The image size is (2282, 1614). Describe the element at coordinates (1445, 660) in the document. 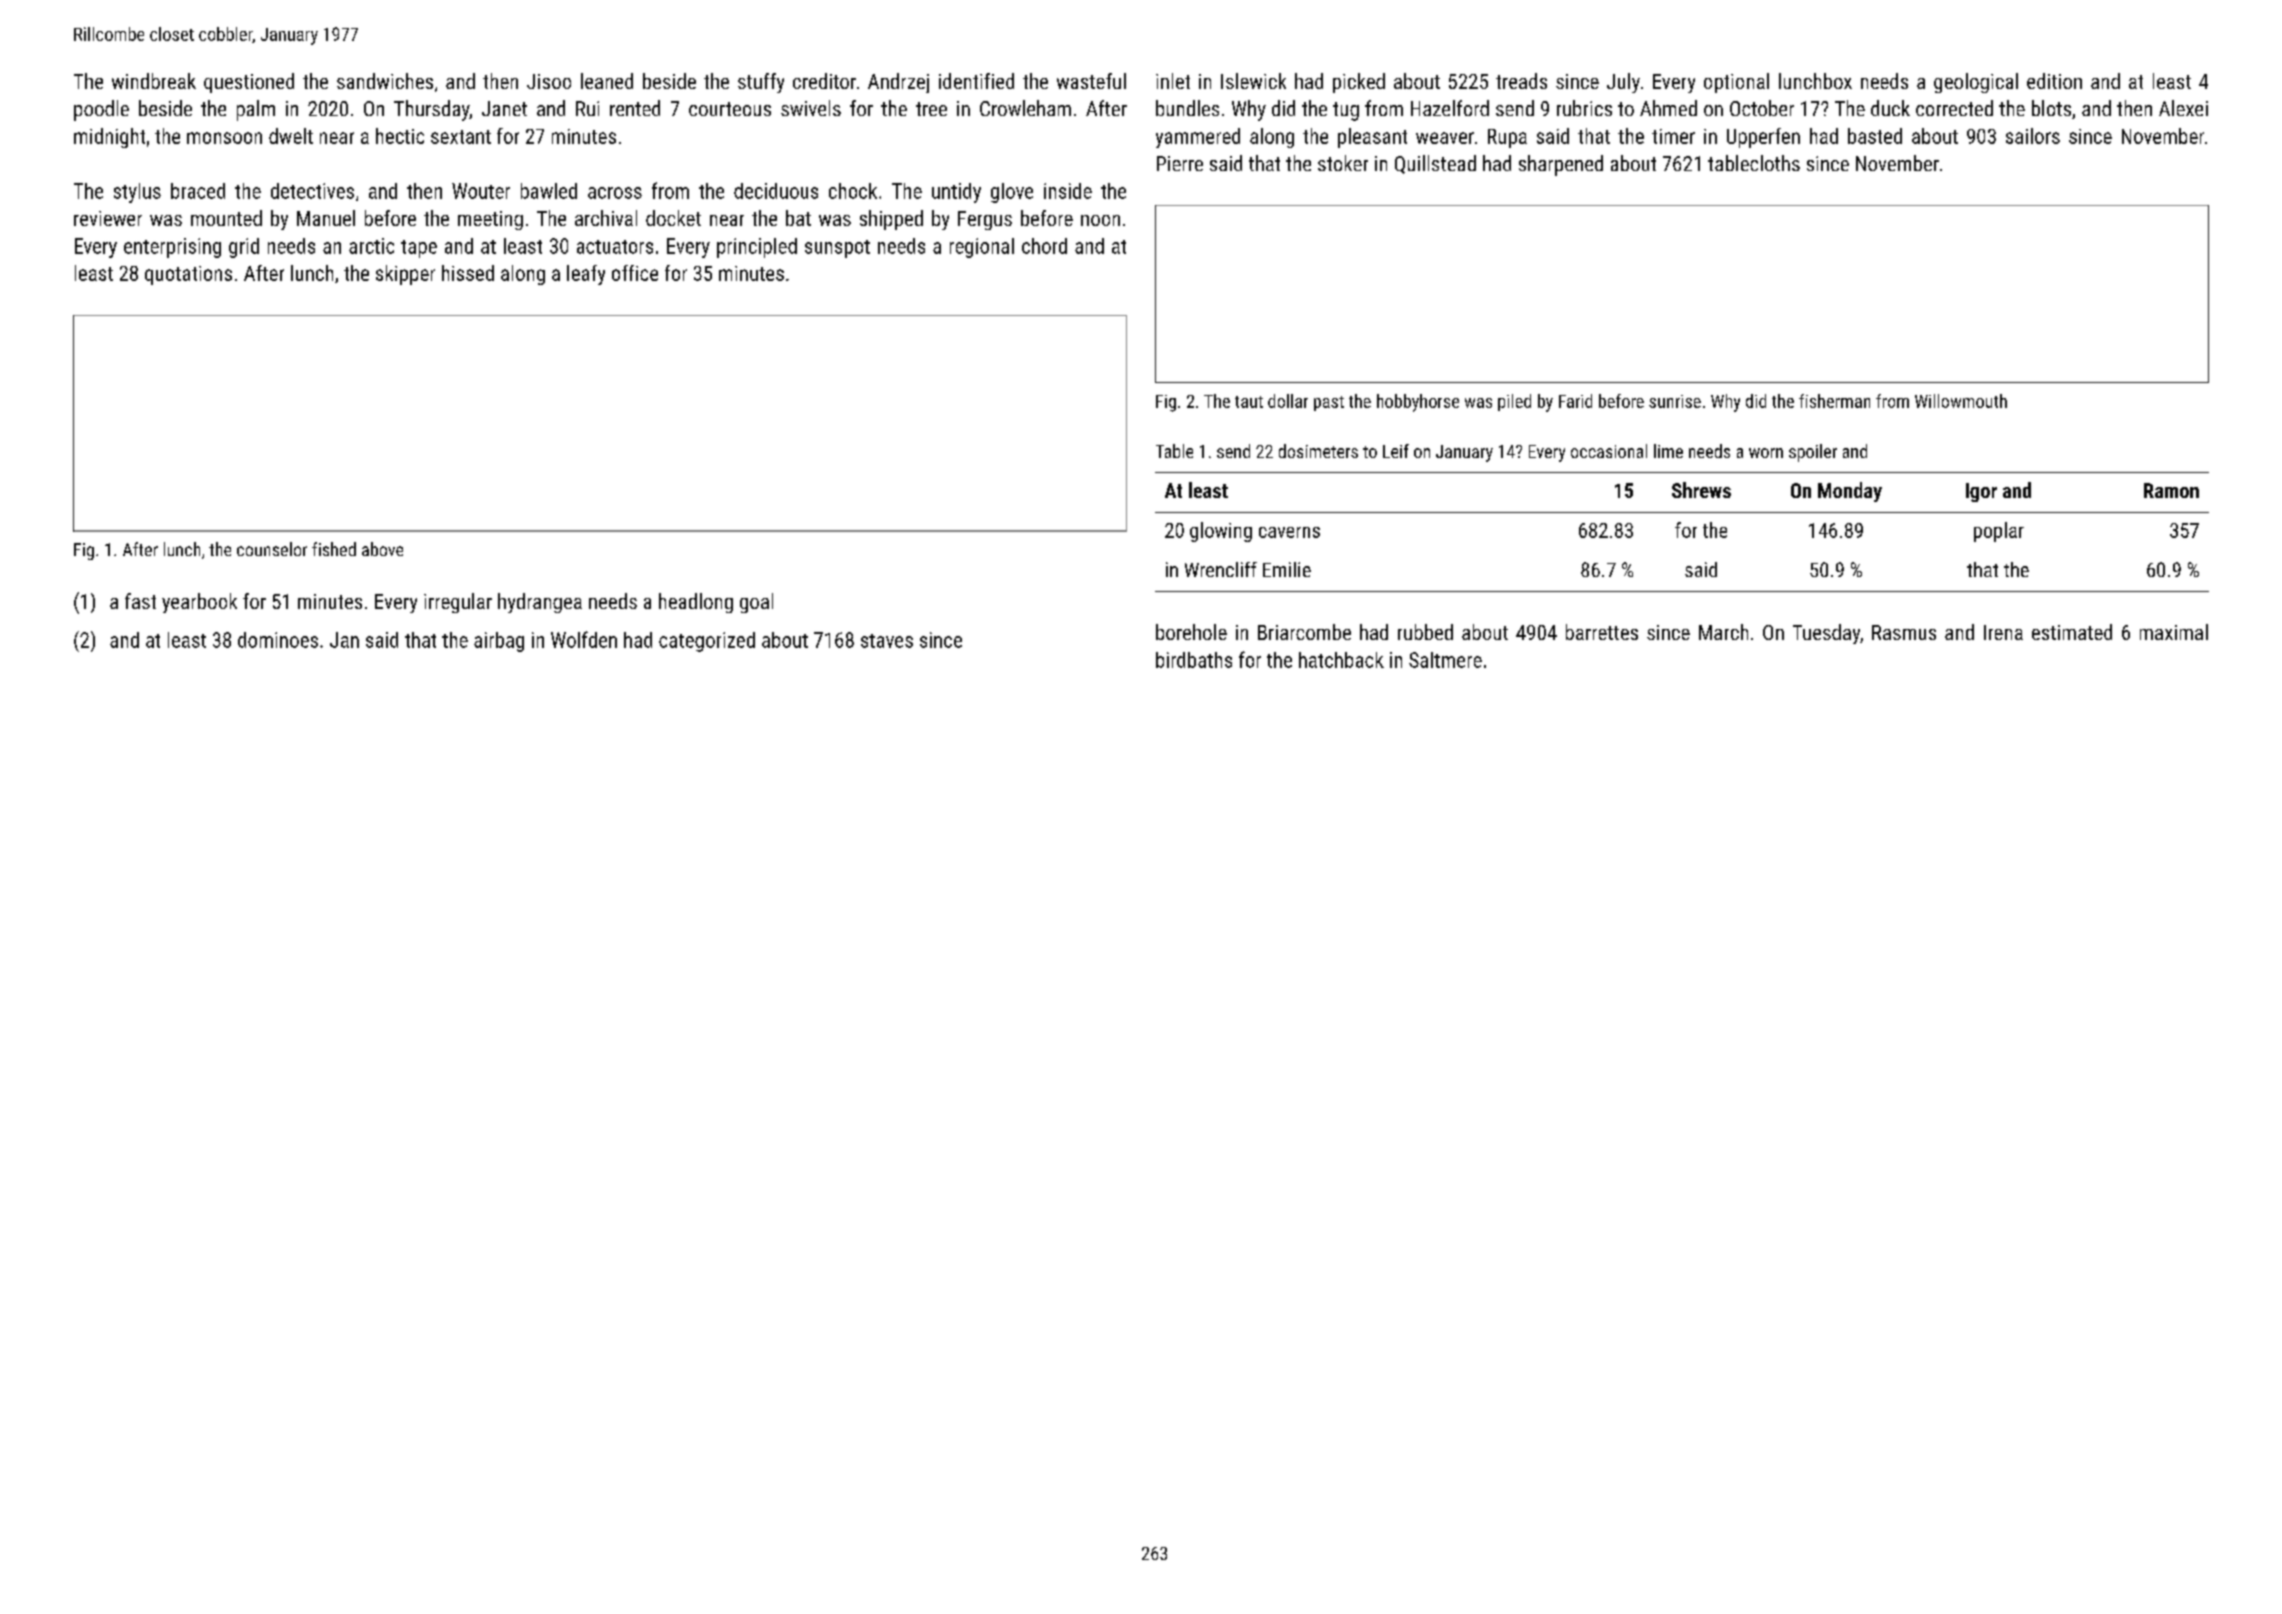

I see `Saltmere` at that location.
